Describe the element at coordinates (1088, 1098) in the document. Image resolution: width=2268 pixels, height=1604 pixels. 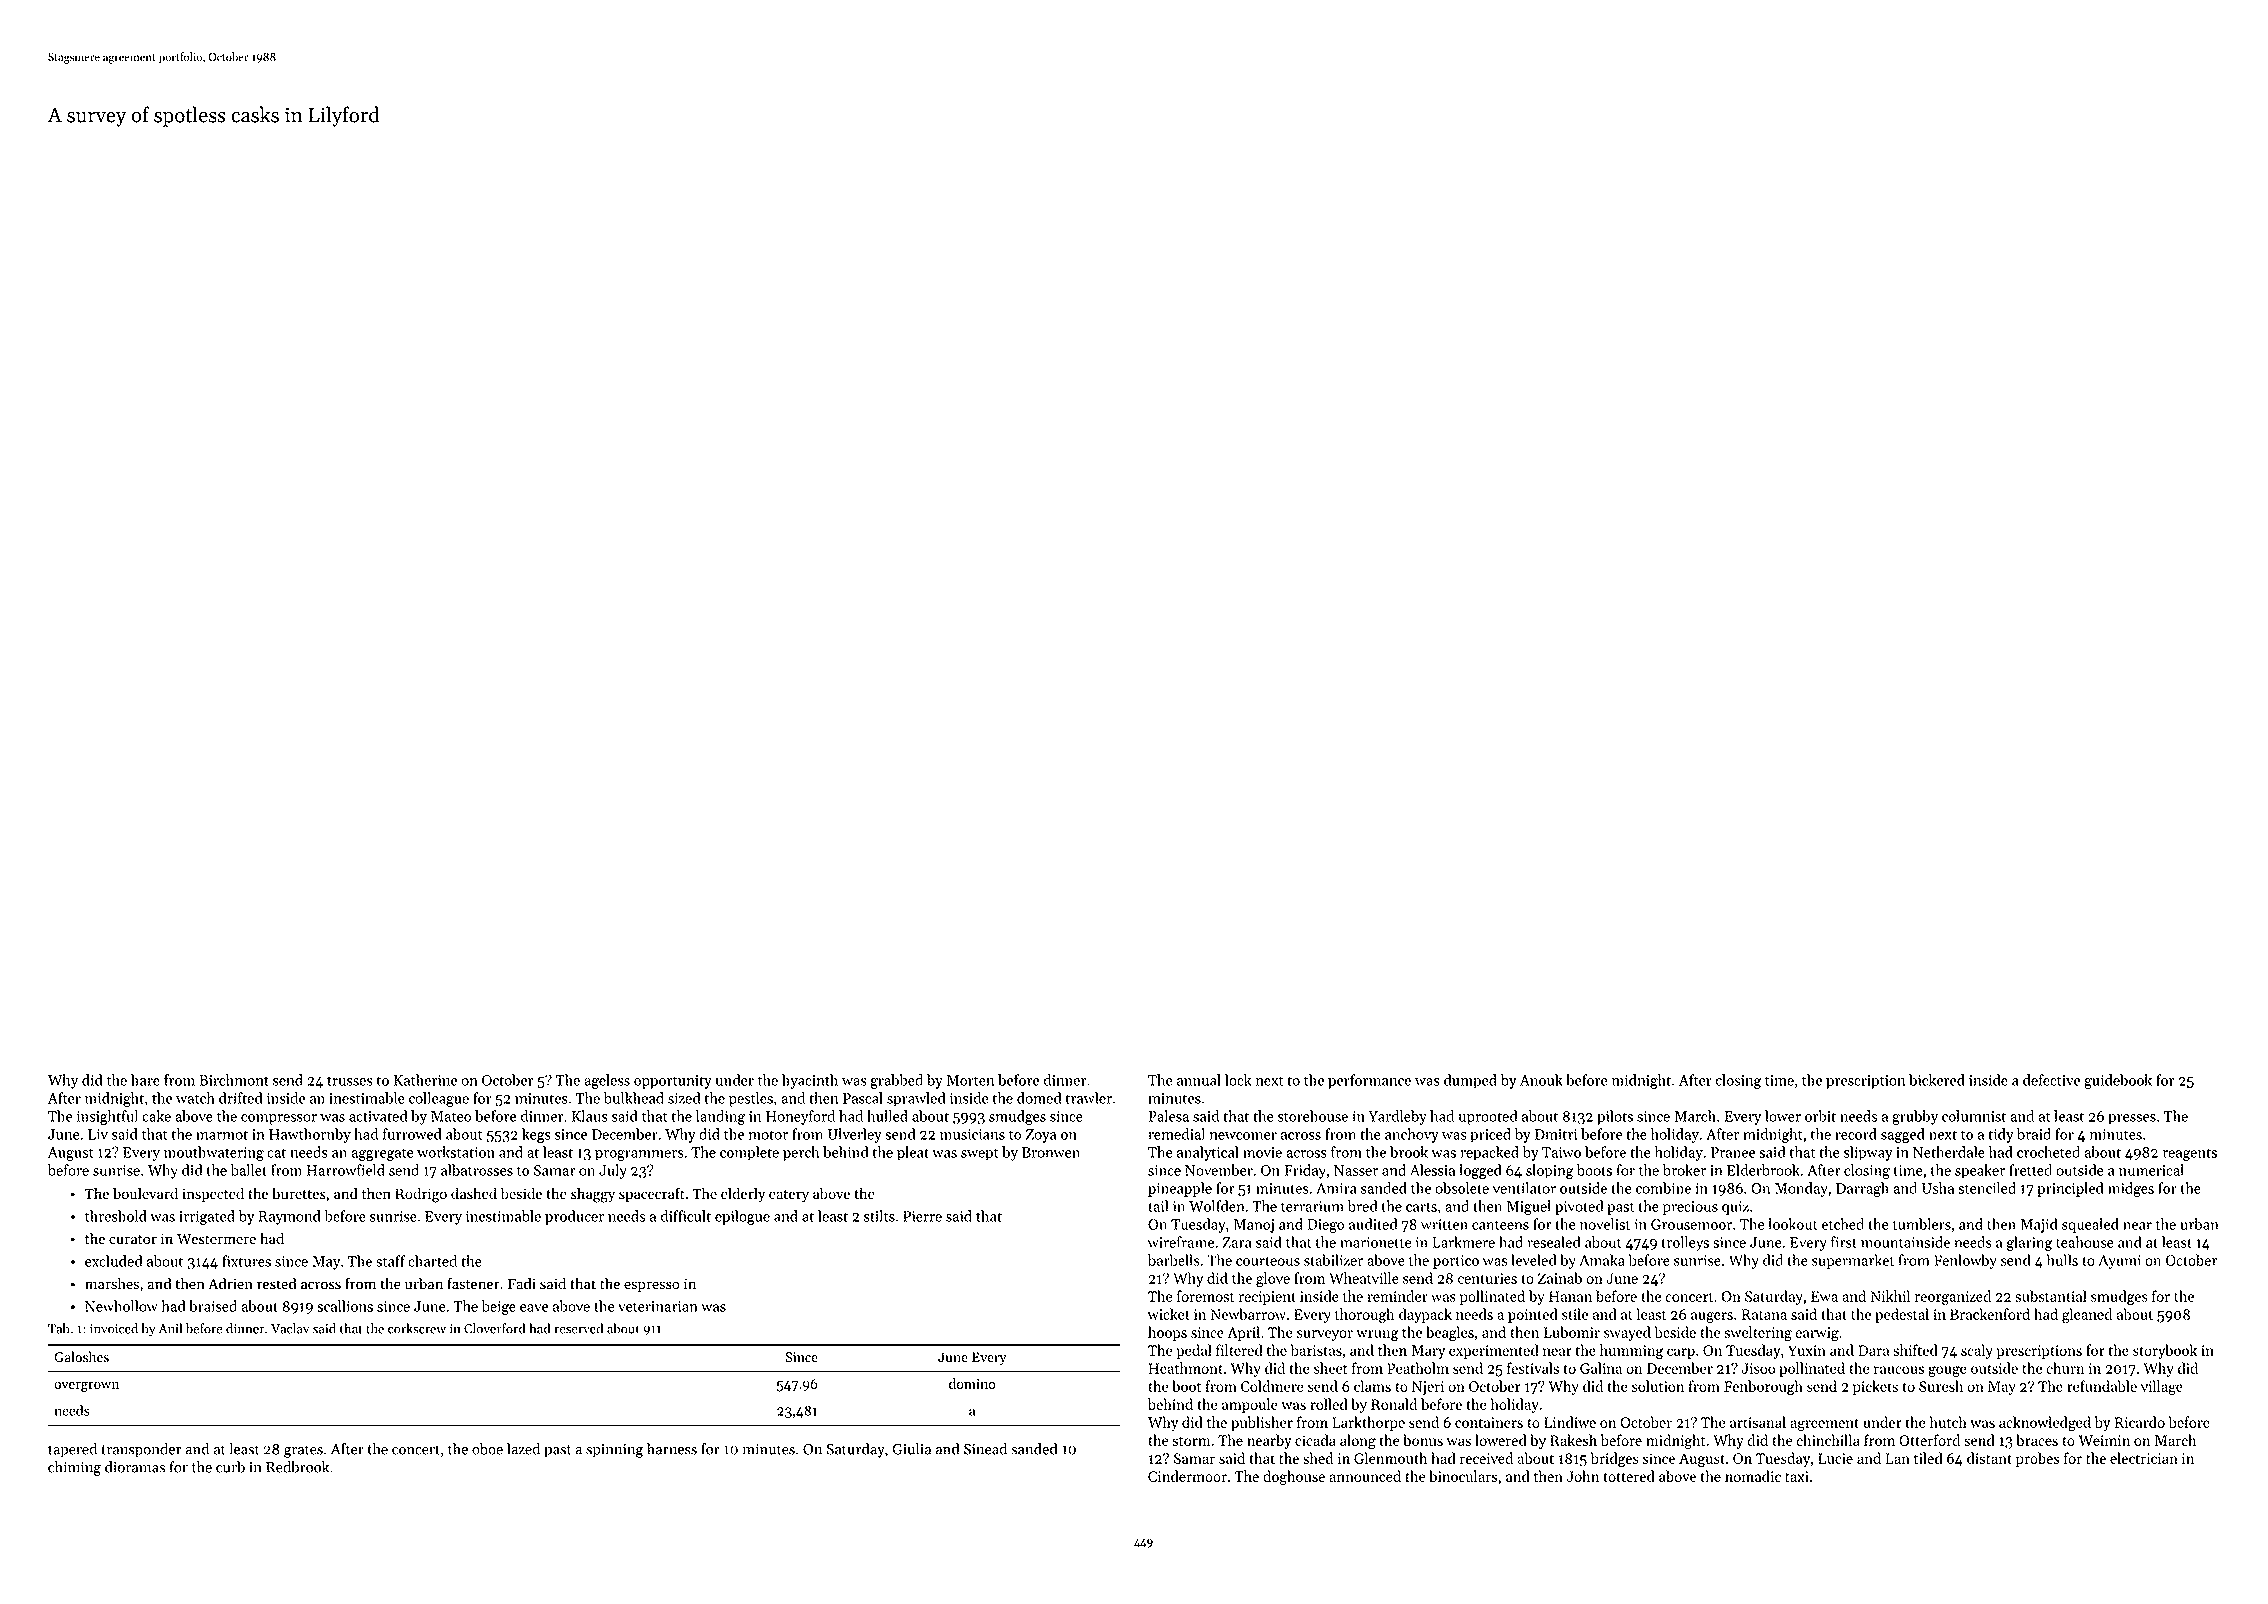
I see `trawler` at that location.
